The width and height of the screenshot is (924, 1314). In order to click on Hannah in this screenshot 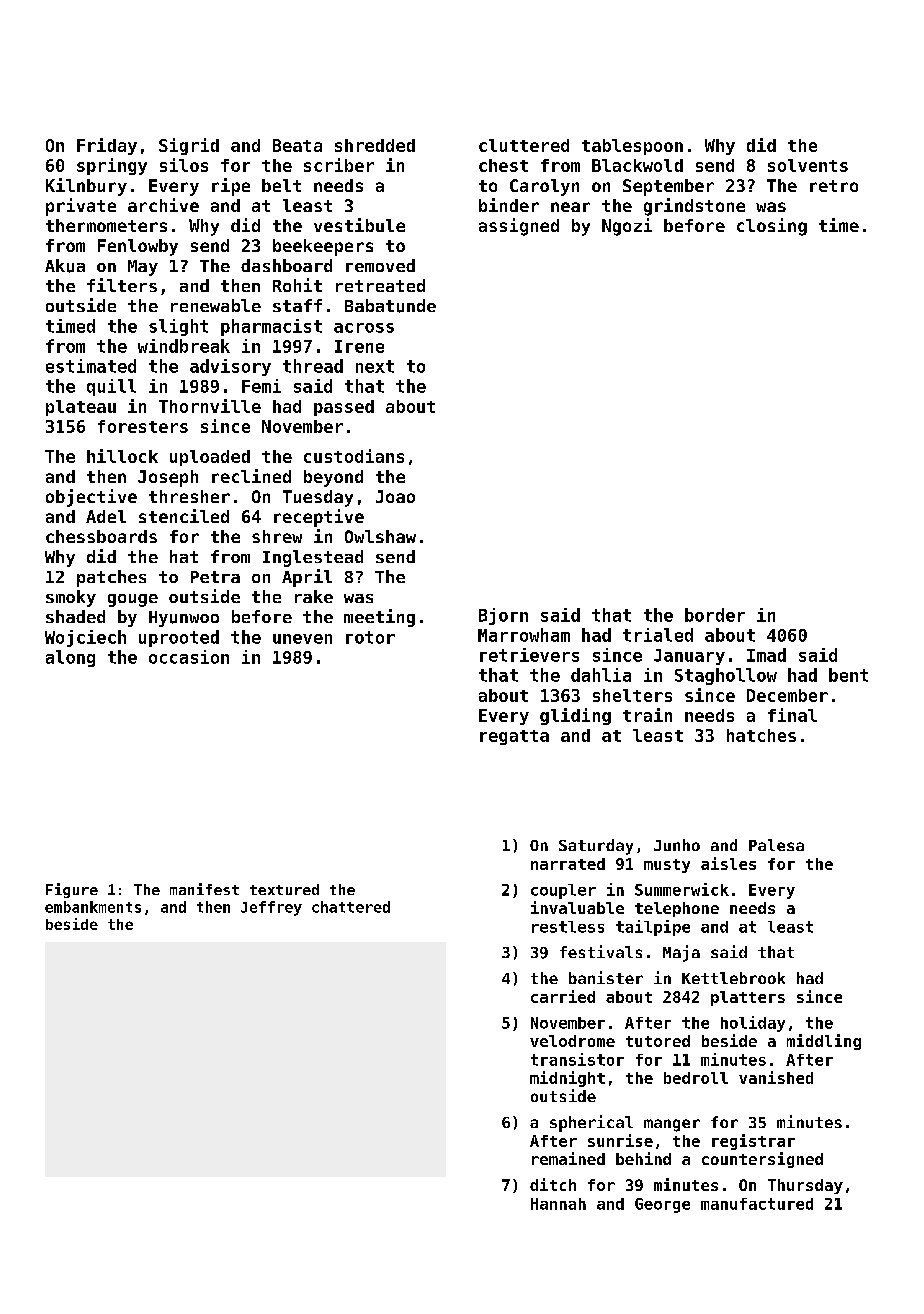, I will do `click(558, 1204)`.
